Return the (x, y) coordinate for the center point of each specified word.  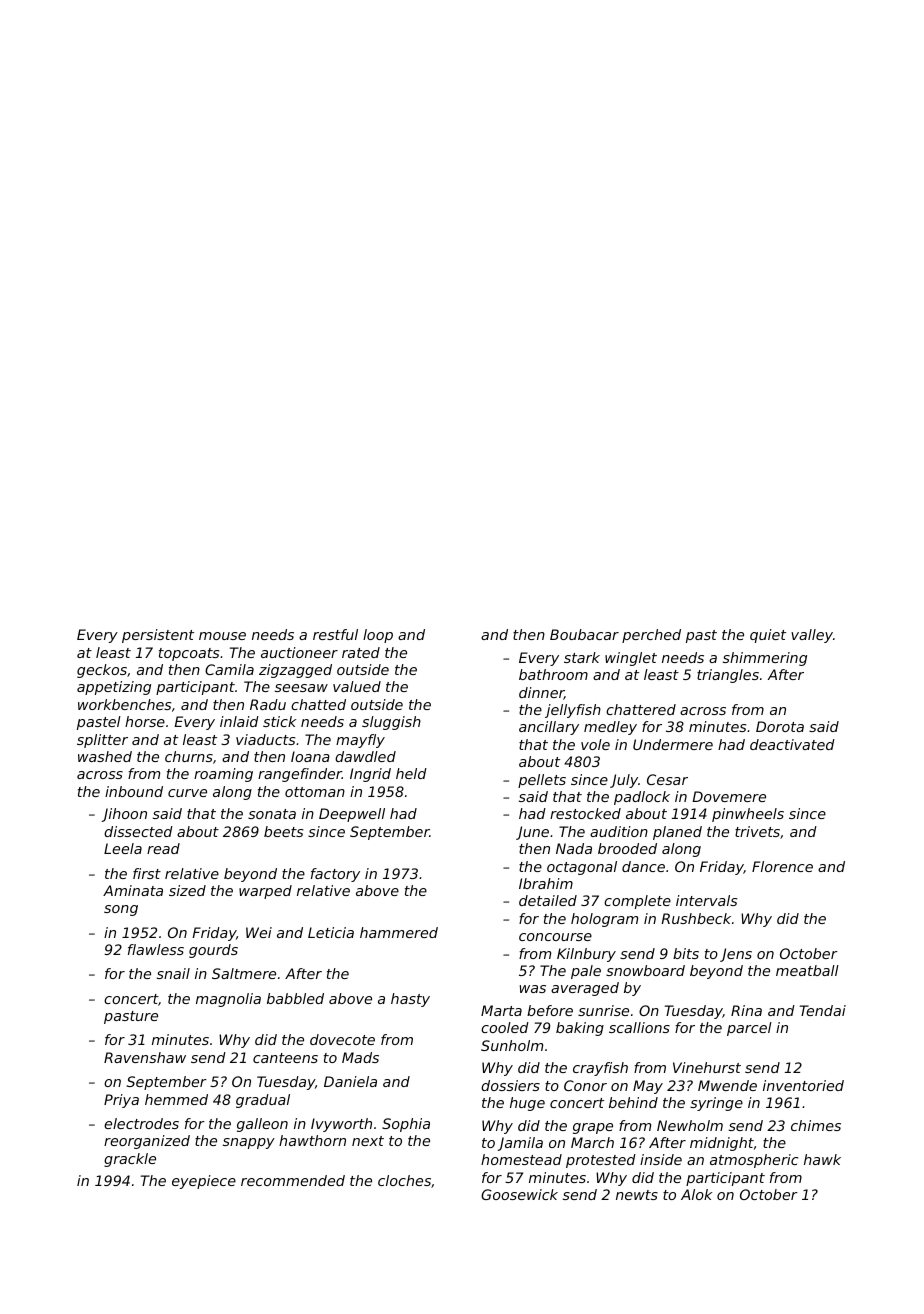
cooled (505, 1027)
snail (173, 973)
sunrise (603, 1010)
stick (279, 721)
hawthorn (312, 1140)
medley (610, 728)
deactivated (792, 744)
